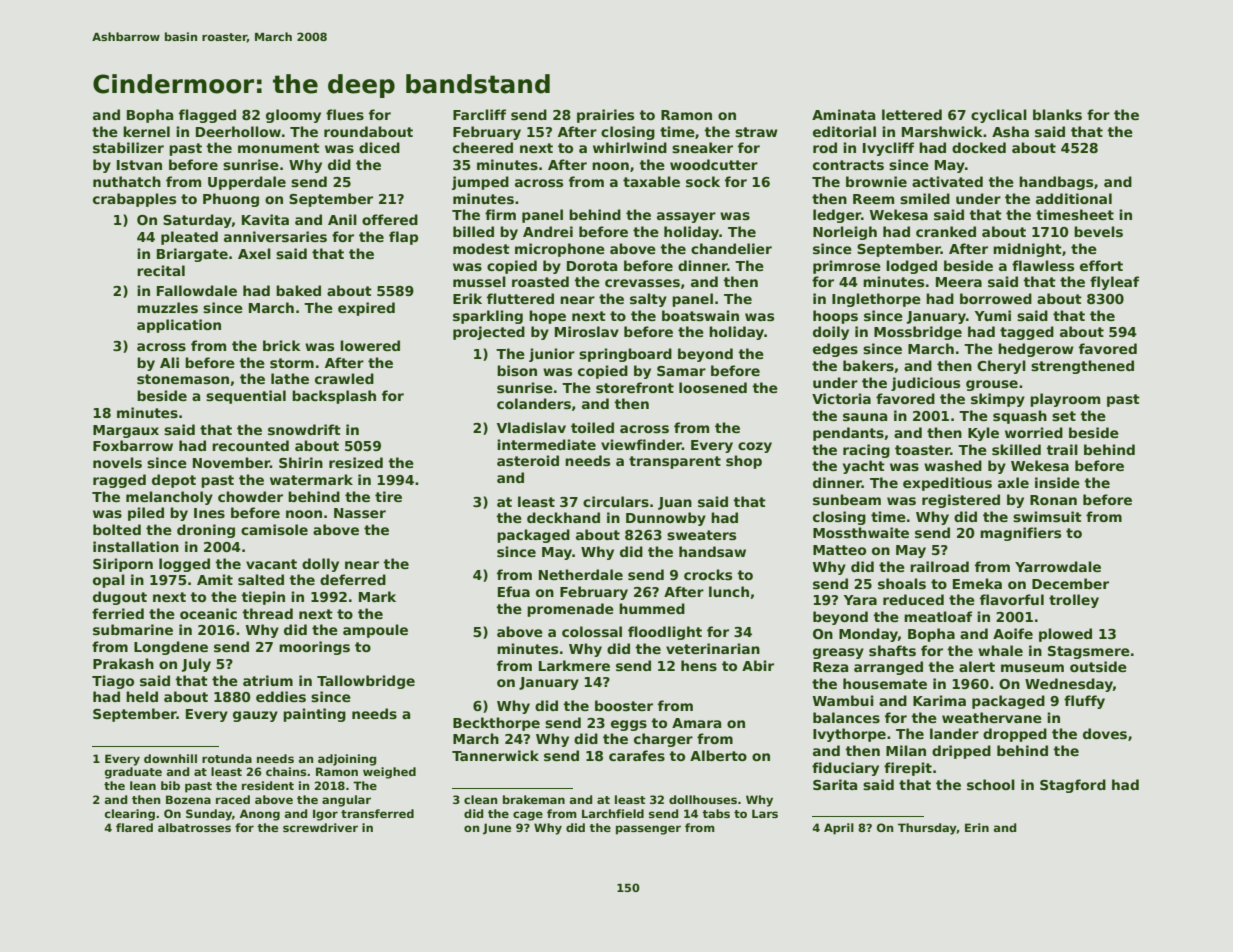 Image resolution: width=1233 pixels, height=952 pixels. I want to click on Stagsmere, so click(1089, 652).
